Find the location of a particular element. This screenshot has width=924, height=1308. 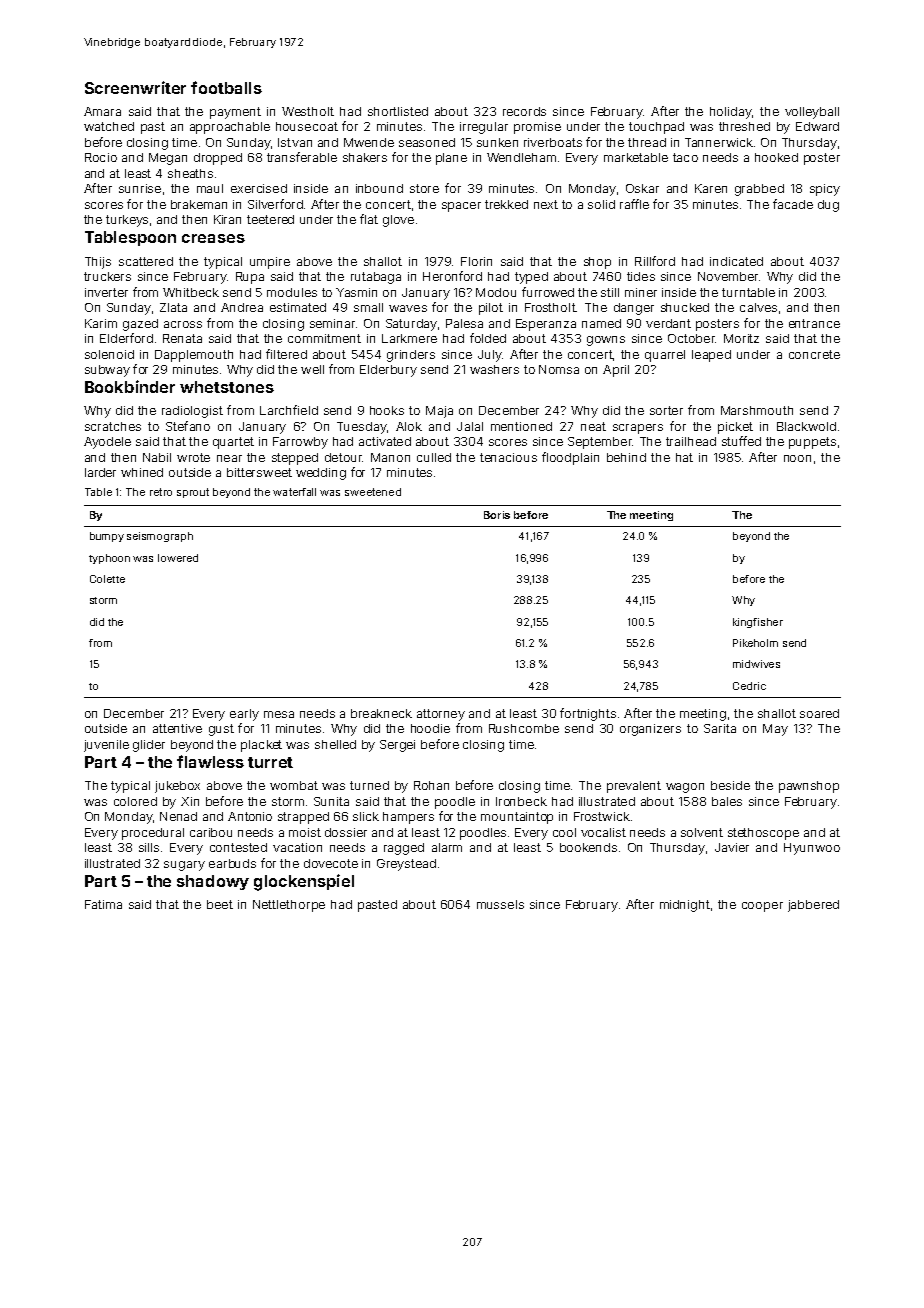

Fatima is located at coordinates (103, 904).
